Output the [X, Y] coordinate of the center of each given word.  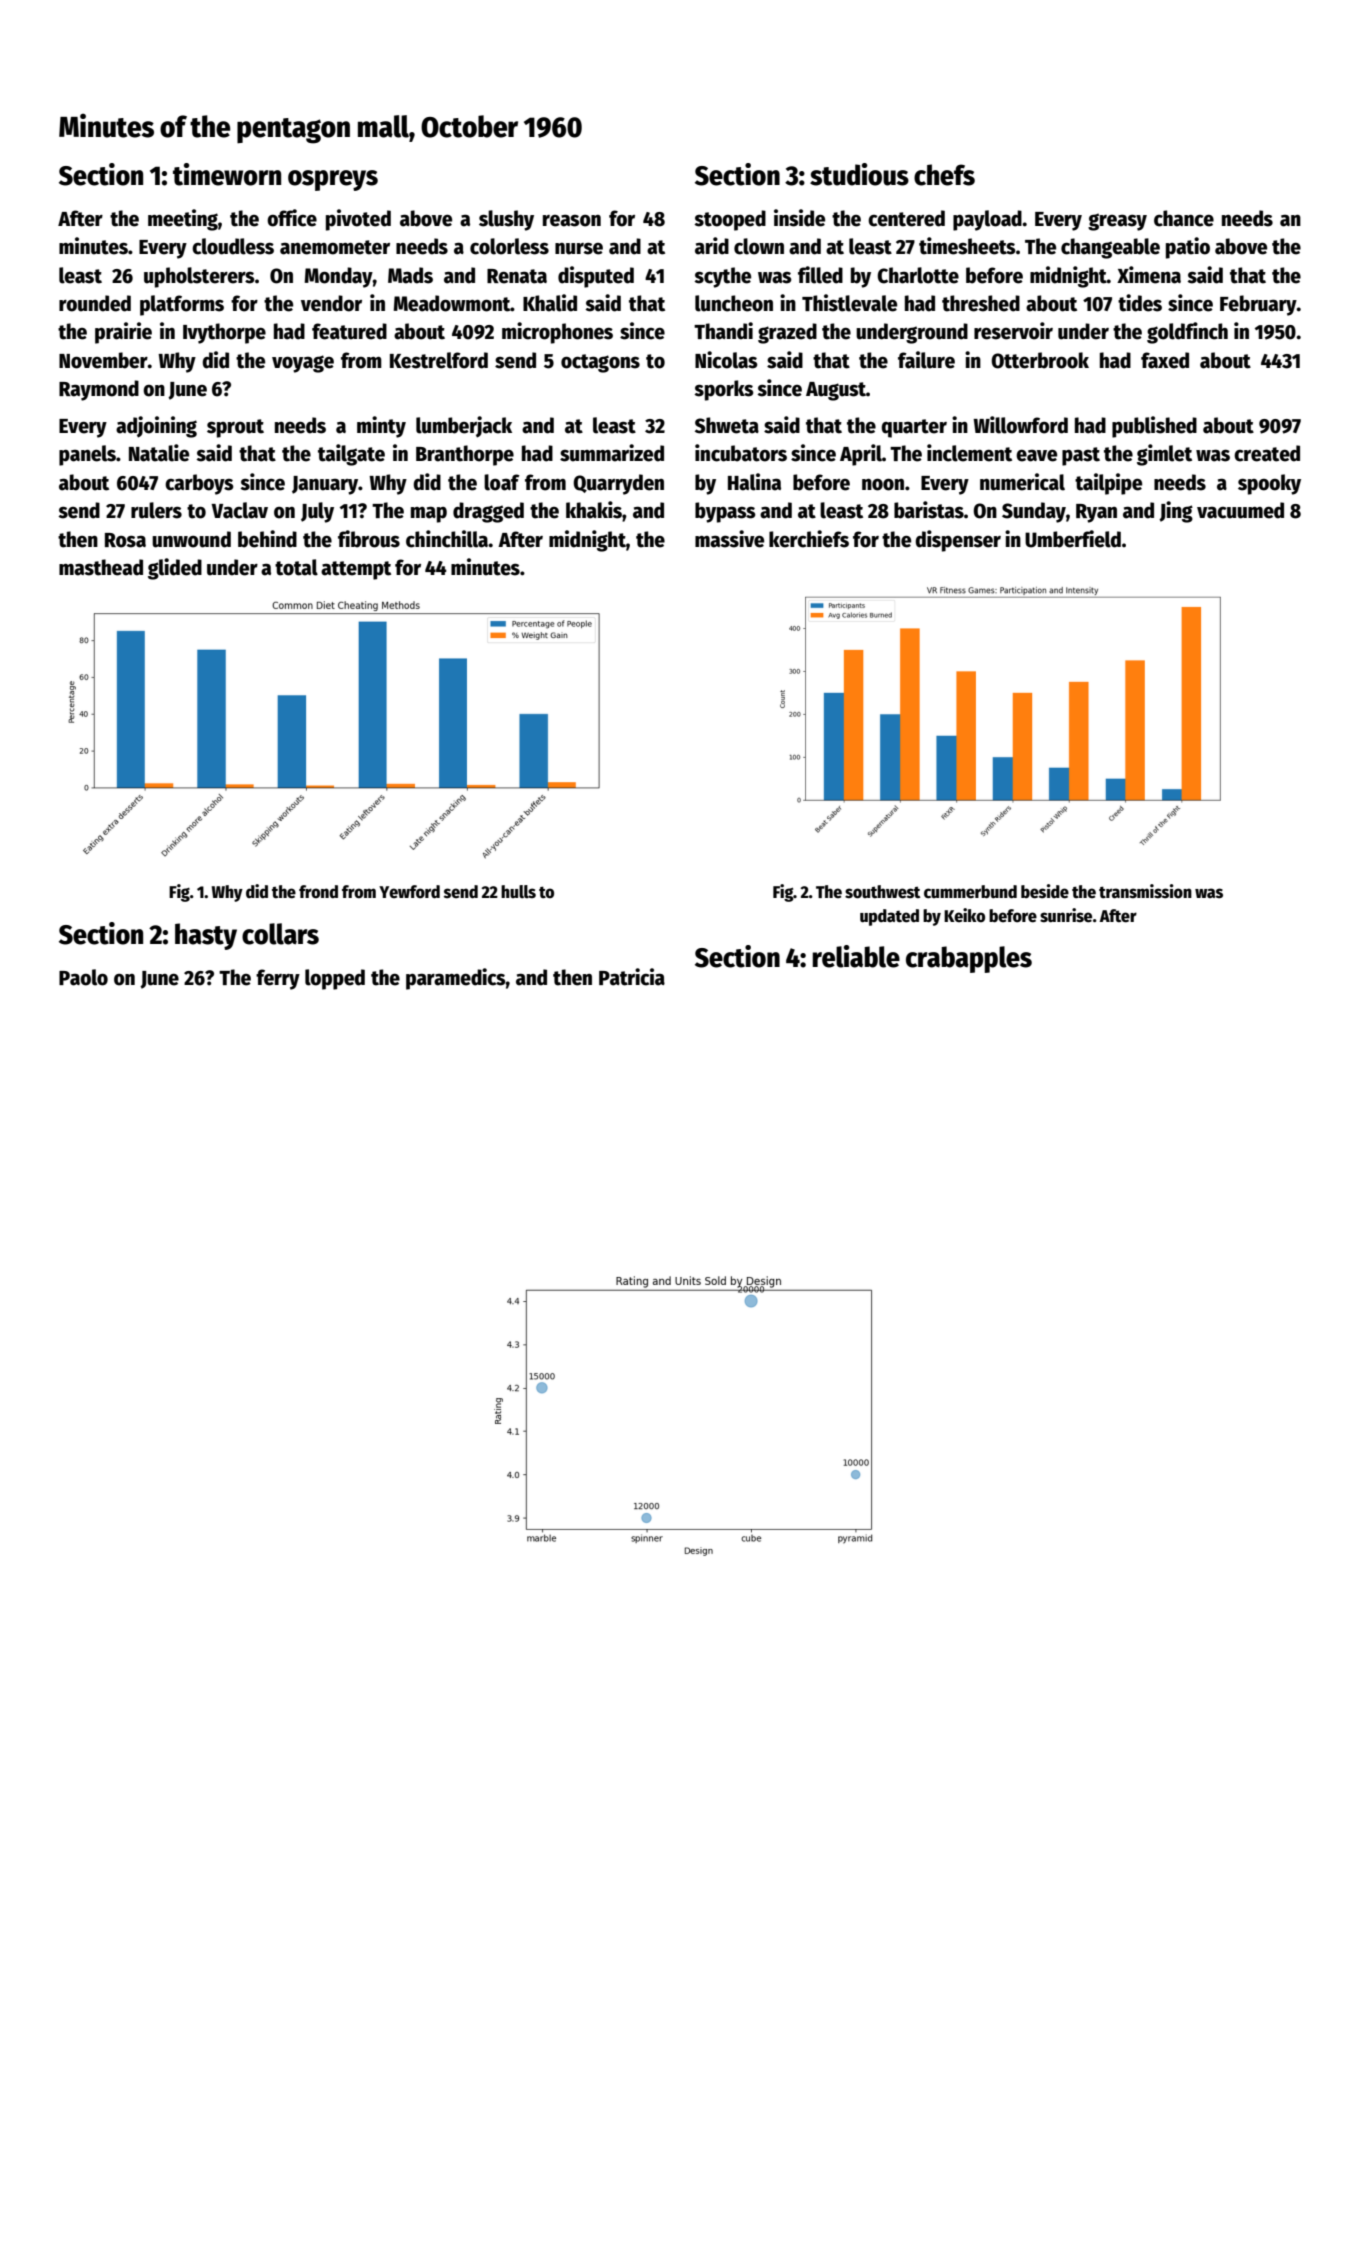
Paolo [83, 977]
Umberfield [1073, 539]
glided [175, 569]
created [1267, 453]
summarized [612, 453]
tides [1140, 303]
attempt [356, 570]
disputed [596, 277]
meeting [183, 220]
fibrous [369, 539]
